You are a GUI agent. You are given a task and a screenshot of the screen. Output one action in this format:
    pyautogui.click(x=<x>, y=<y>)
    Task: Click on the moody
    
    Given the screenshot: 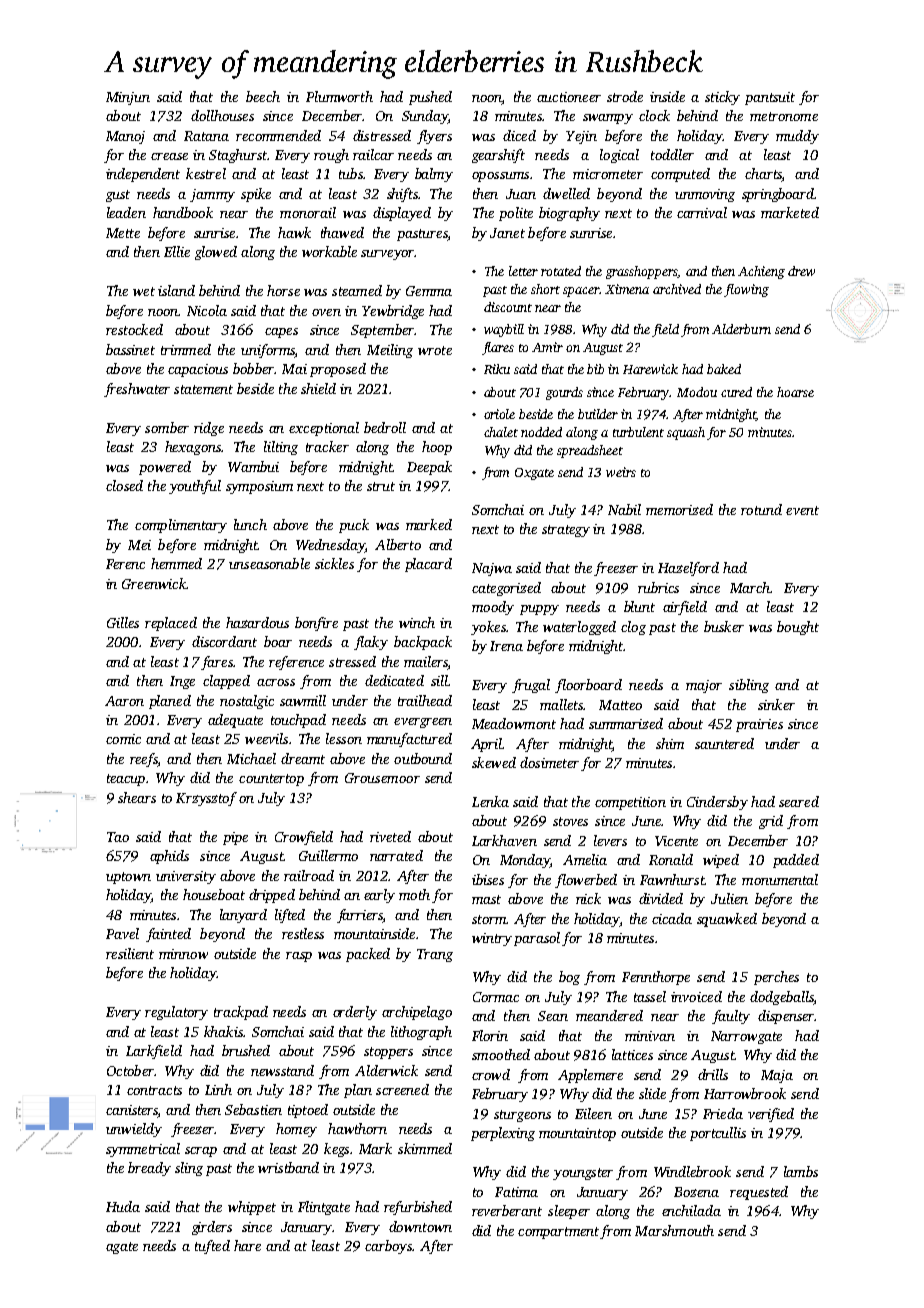 What is the action you would take?
    pyautogui.click(x=493, y=608)
